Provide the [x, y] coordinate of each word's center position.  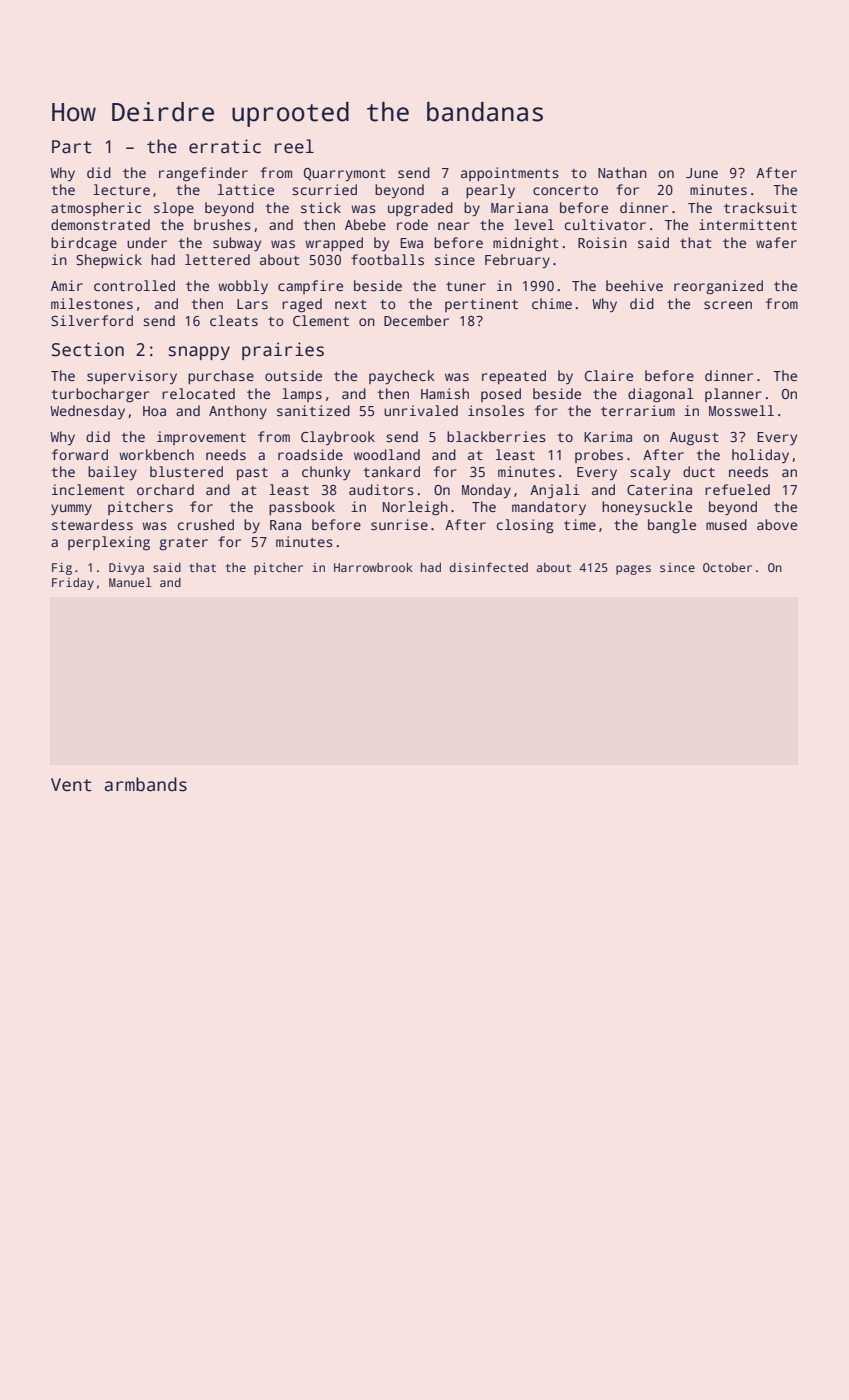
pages [633, 570]
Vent [71, 785]
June [702, 173]
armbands [145, 784]
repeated [514, 377]
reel [294, 146]
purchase [221, 377]
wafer [776, 242]
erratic [225, 146]
